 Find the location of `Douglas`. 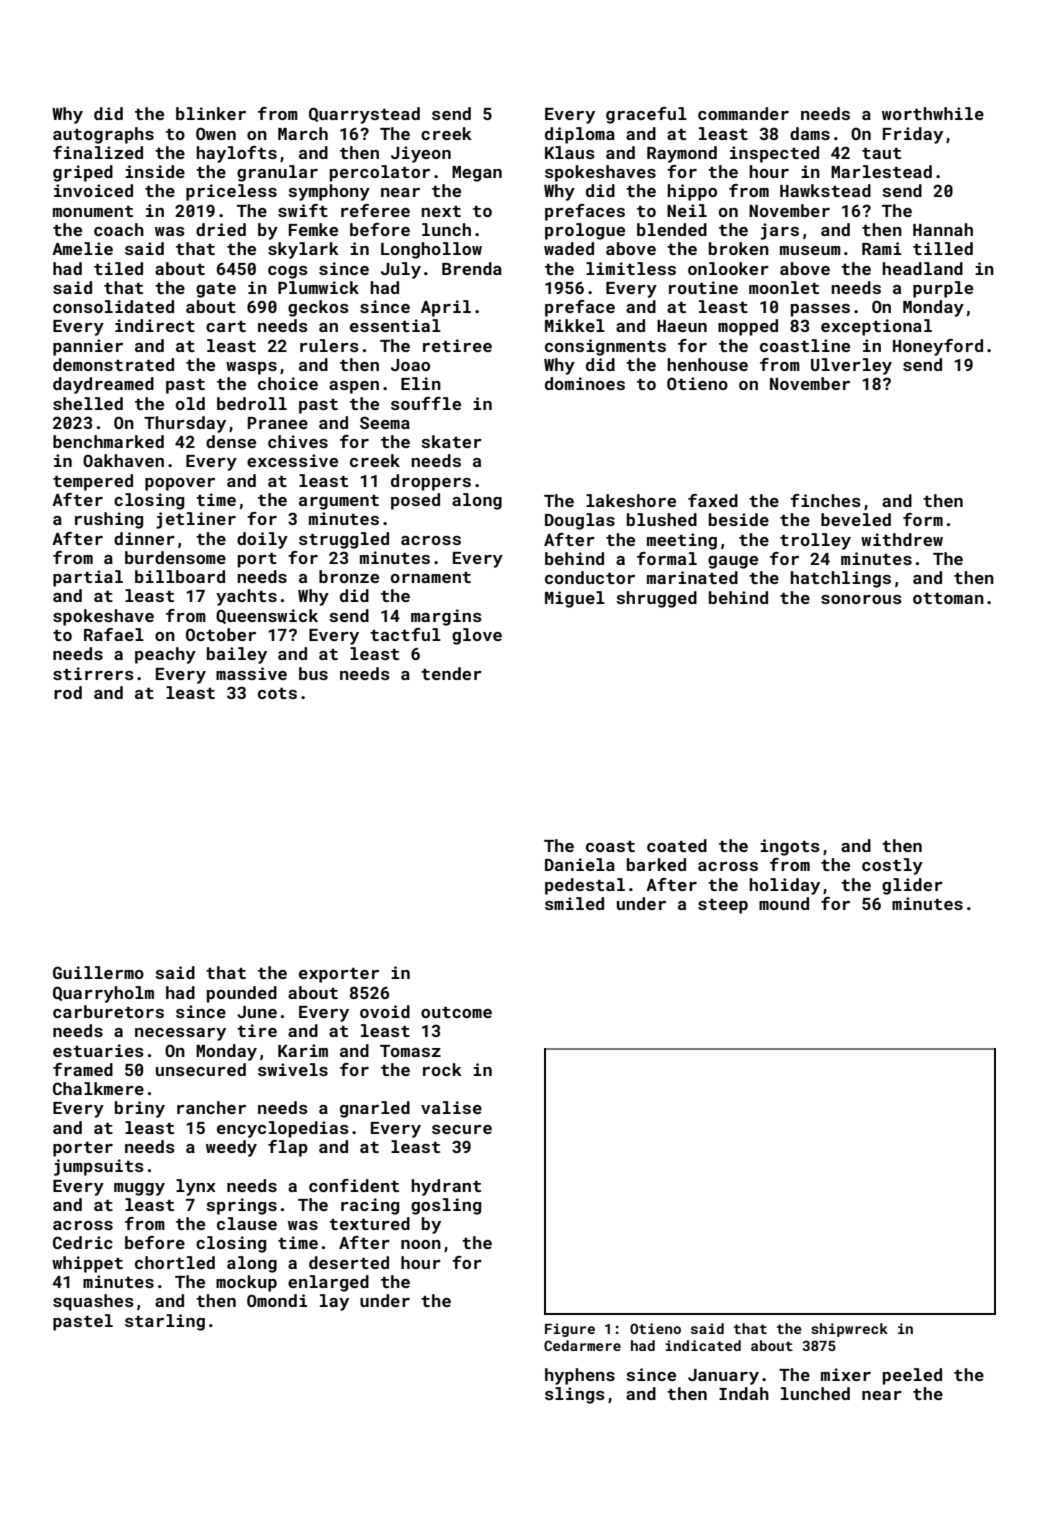

Douglas is located at coordinates (580, 521).
